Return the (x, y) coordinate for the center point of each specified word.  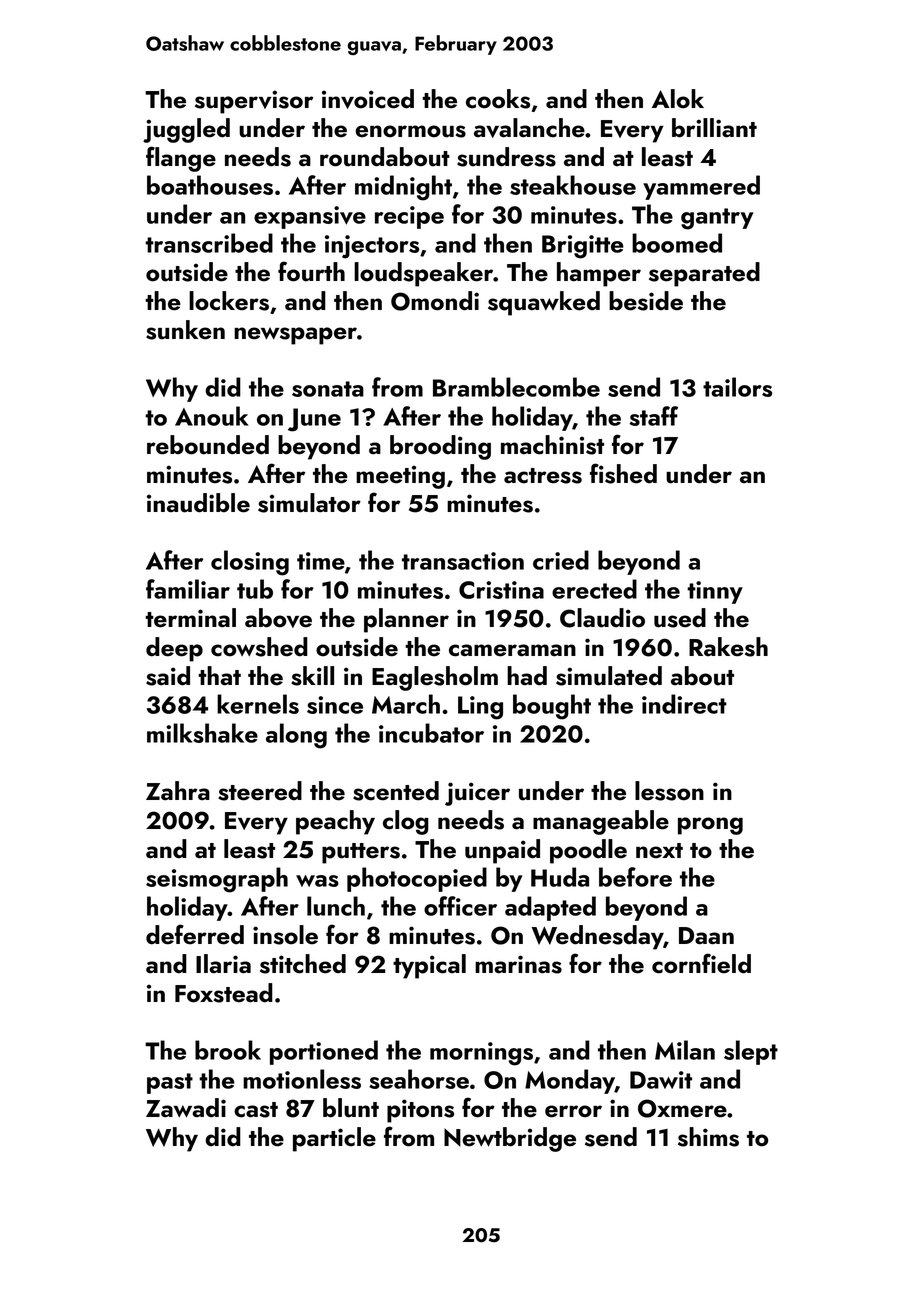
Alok (678, 99)
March (406, 704)
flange (181, 159)
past (170, 1083)
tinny (715, 592)
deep (174, 649)
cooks (498, 99)
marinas (518, 964)
